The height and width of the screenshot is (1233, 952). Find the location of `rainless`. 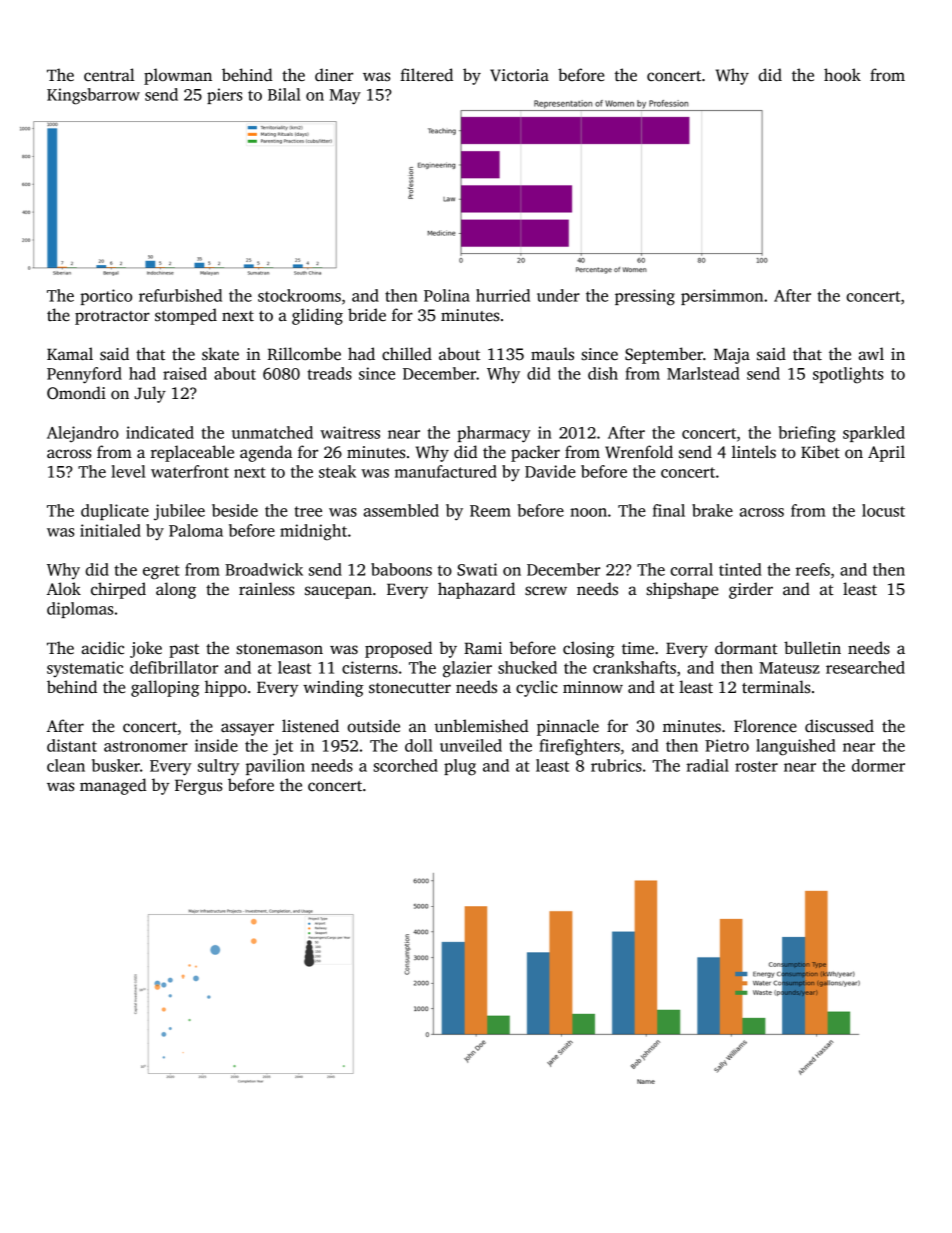

rainless is located at coordinates (266, 589).
